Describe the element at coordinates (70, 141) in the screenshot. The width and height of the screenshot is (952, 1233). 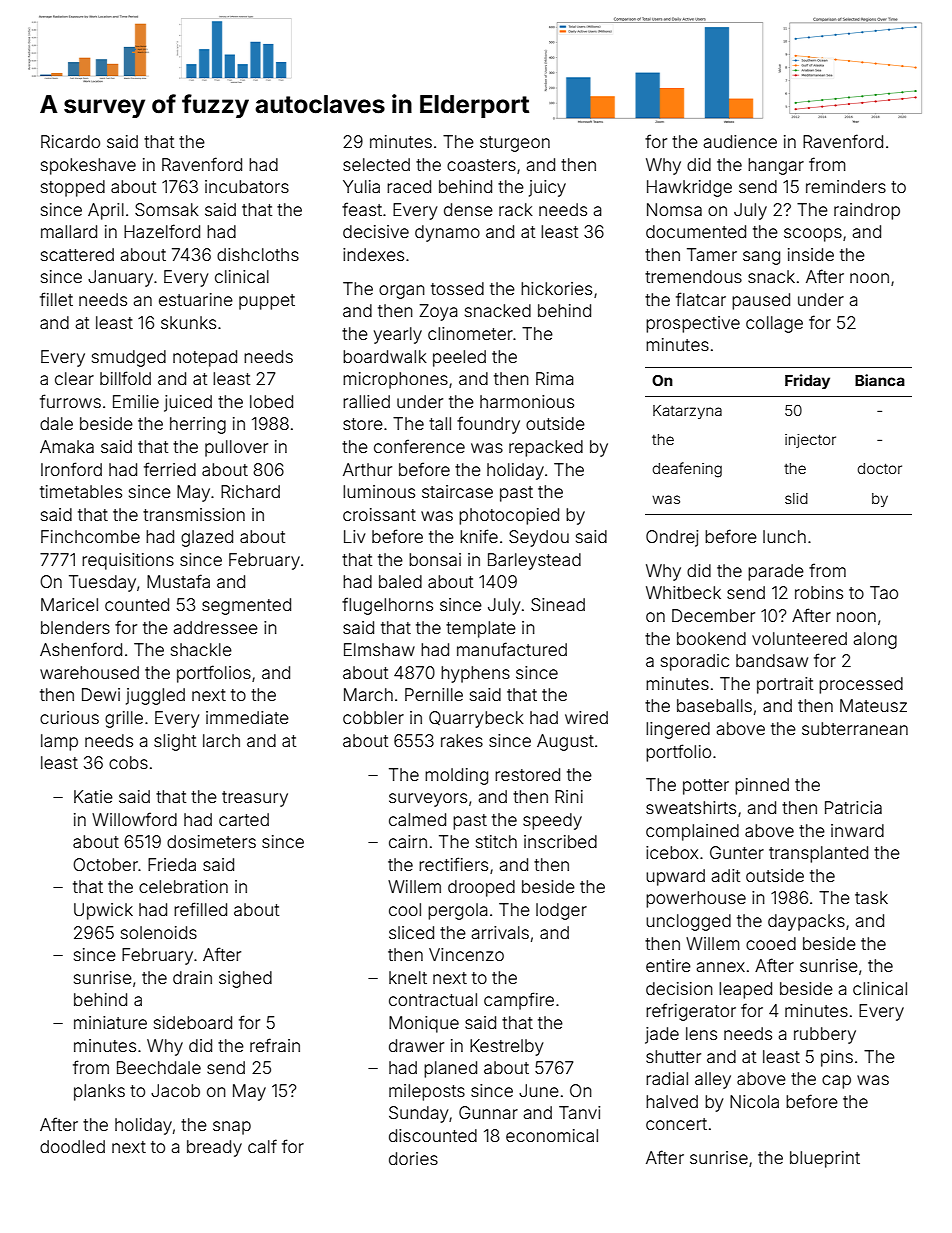
I see `Ricardo` at that location.
